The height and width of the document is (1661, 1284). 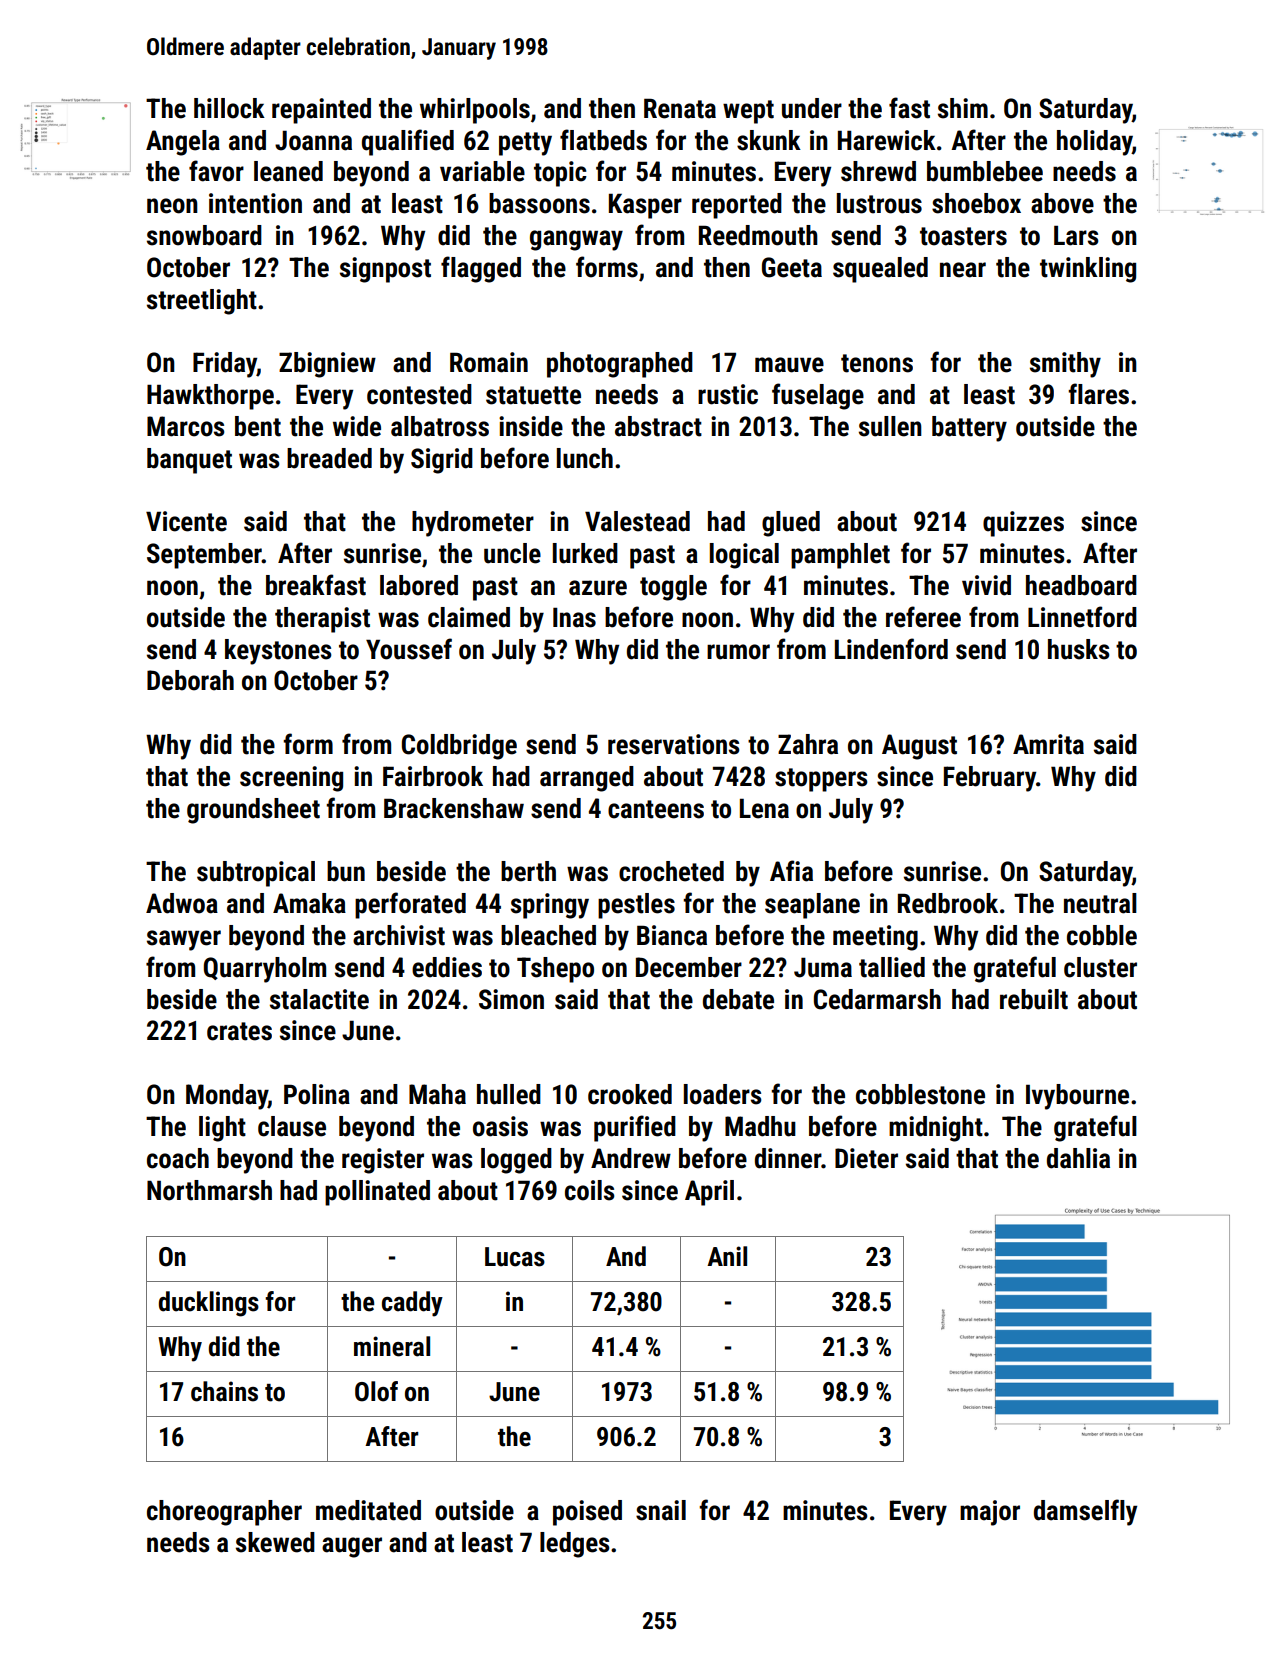 What do you see at coordinates (661, 1510) in the document?
I see `snail` at bounding box center [661, 1510].
